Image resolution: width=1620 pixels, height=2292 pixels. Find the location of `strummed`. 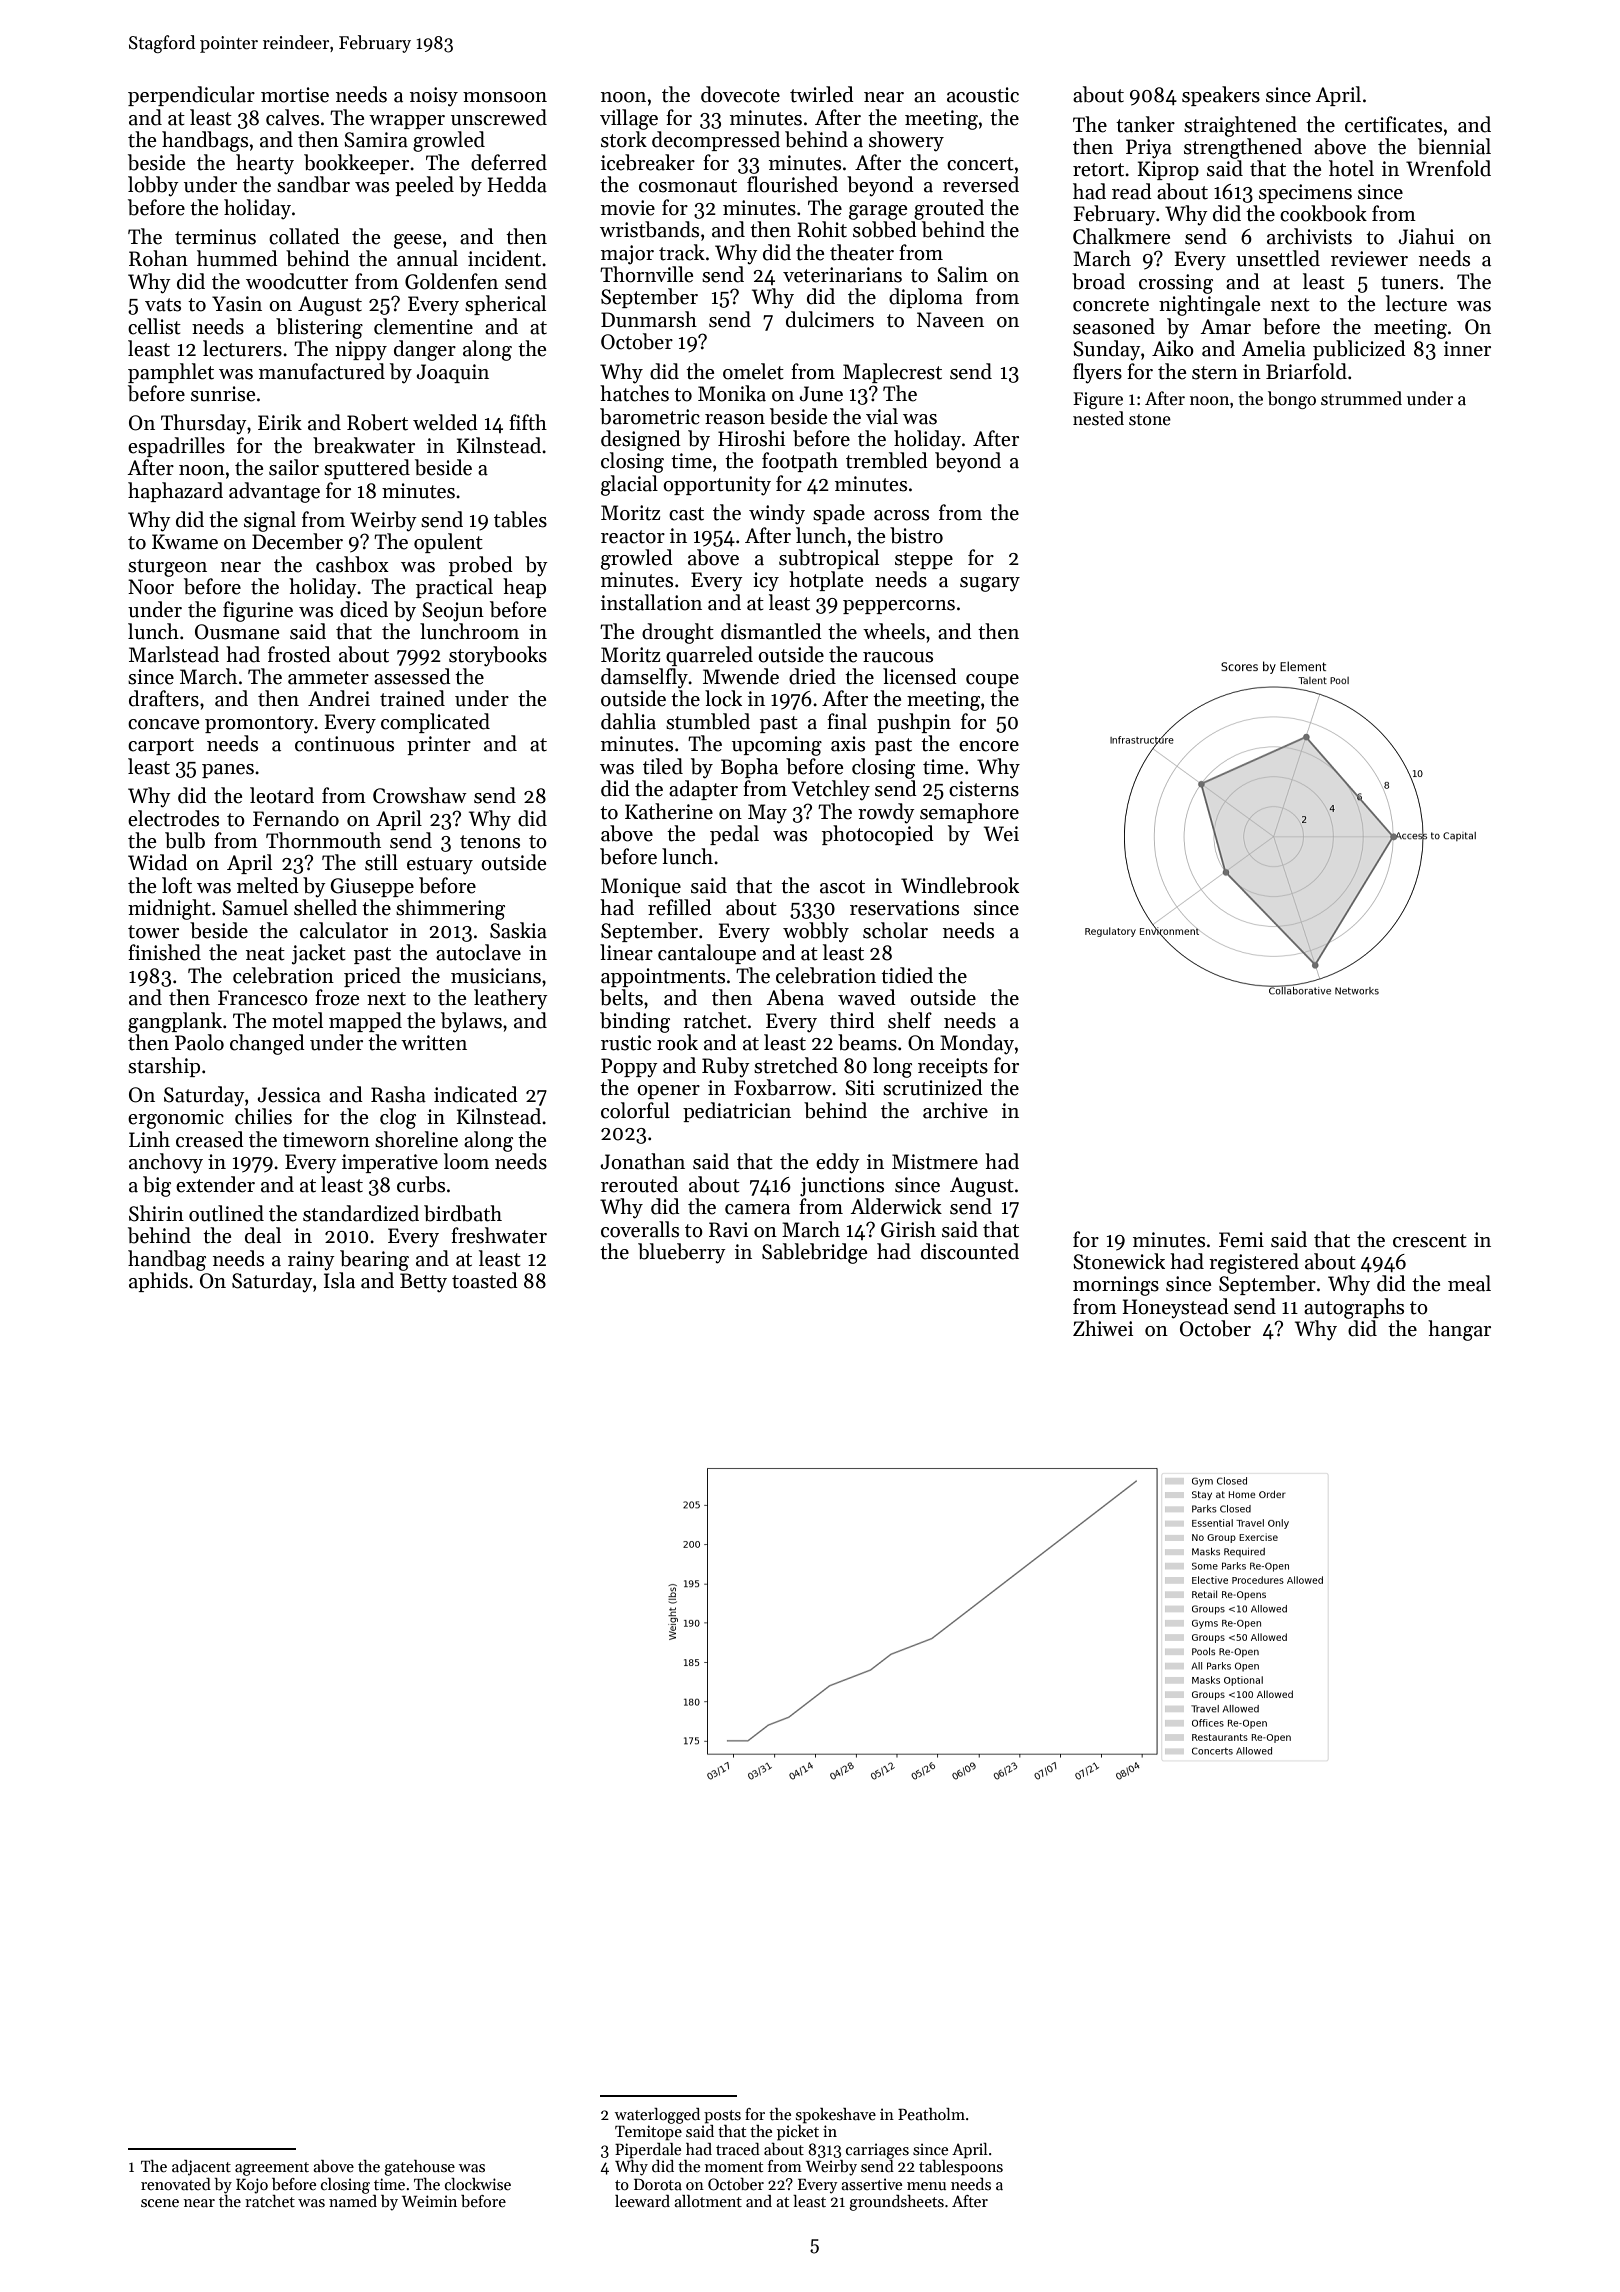

strummed is located at coordinates (1361, 398).
